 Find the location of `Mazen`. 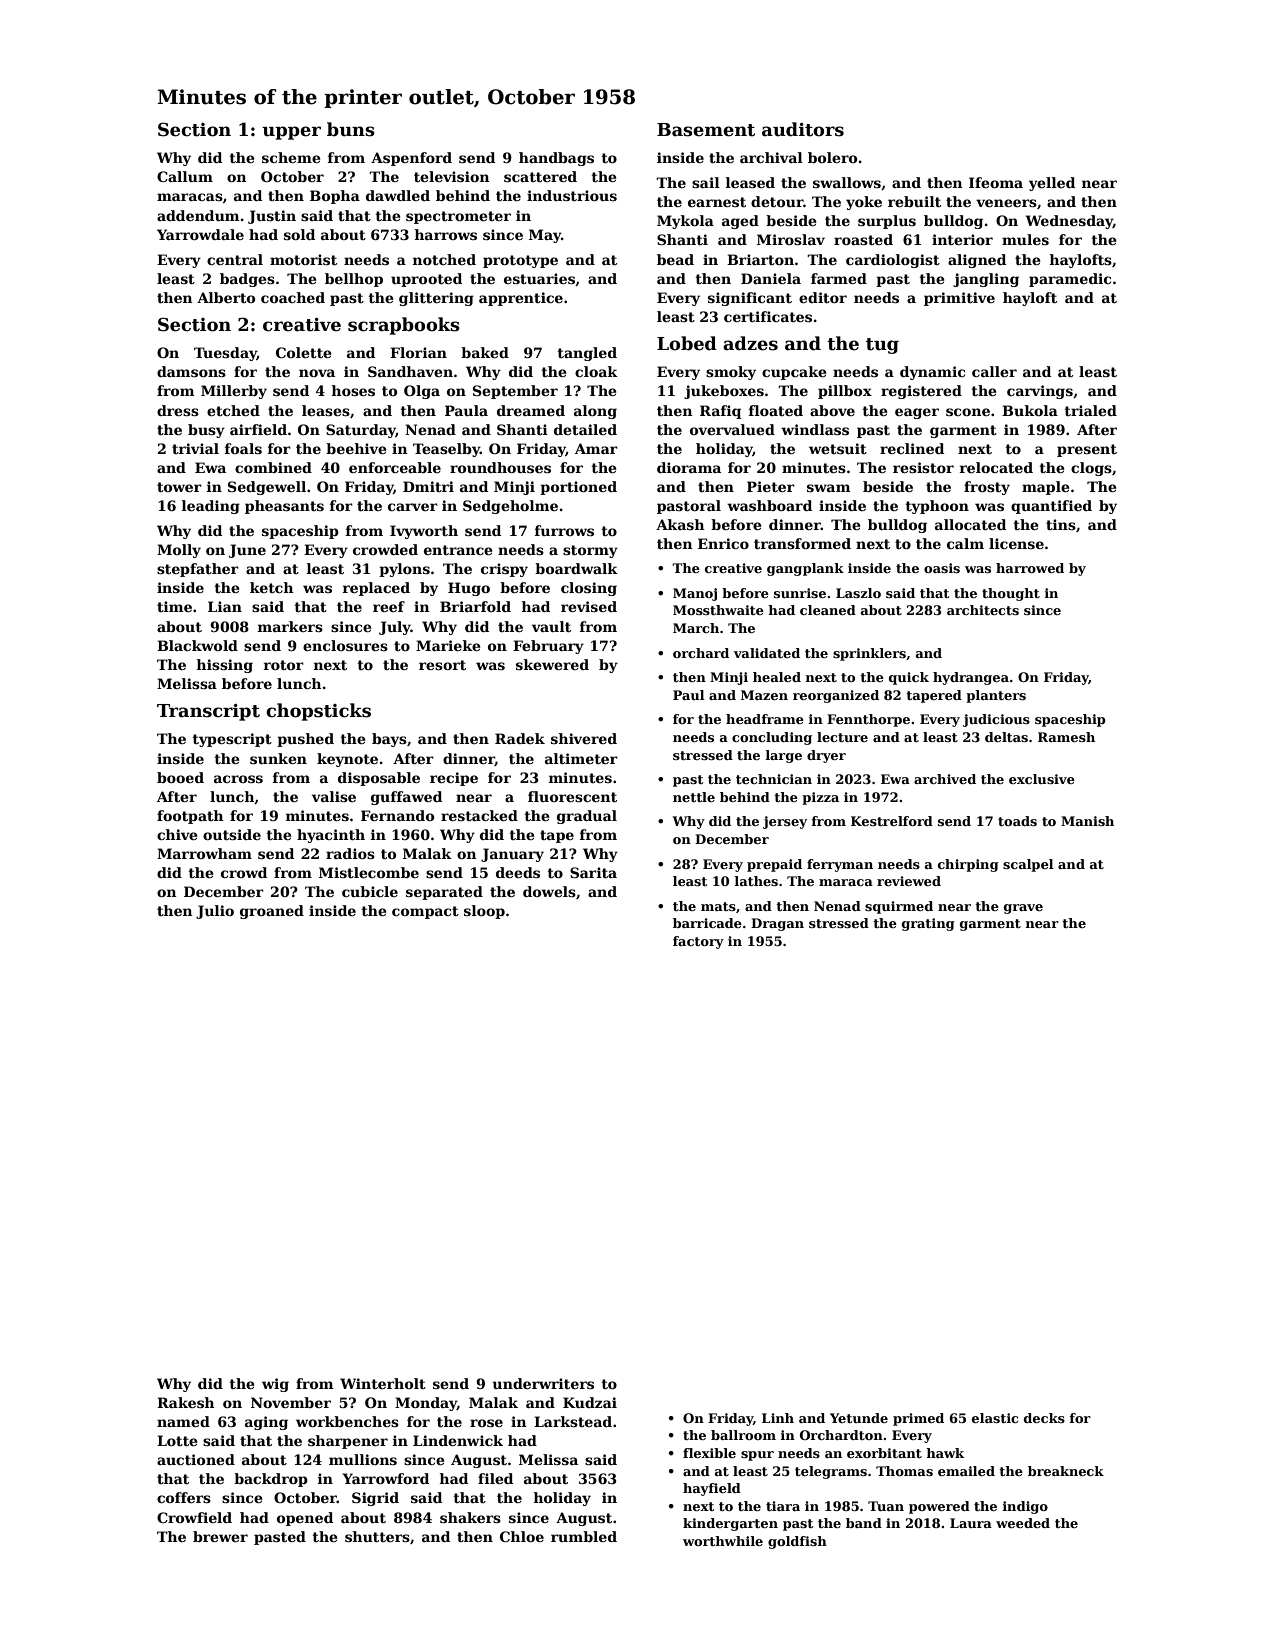

Mazen is located at coordinates (764, 695).
